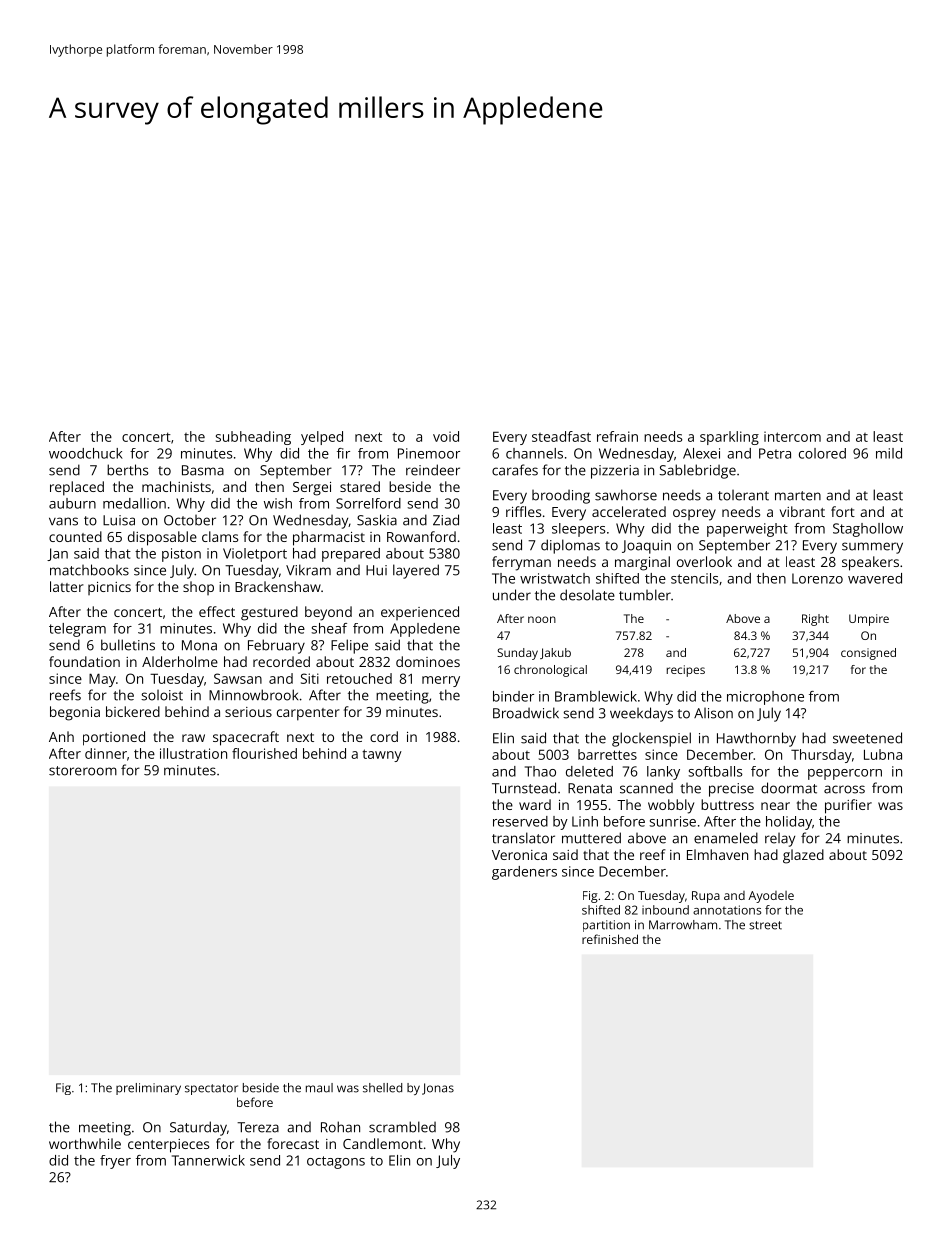 The width and height of the document is (952, 1233). Describe the element at coordinates (86, 453) in the document. I see `woodchuck` at that location.
